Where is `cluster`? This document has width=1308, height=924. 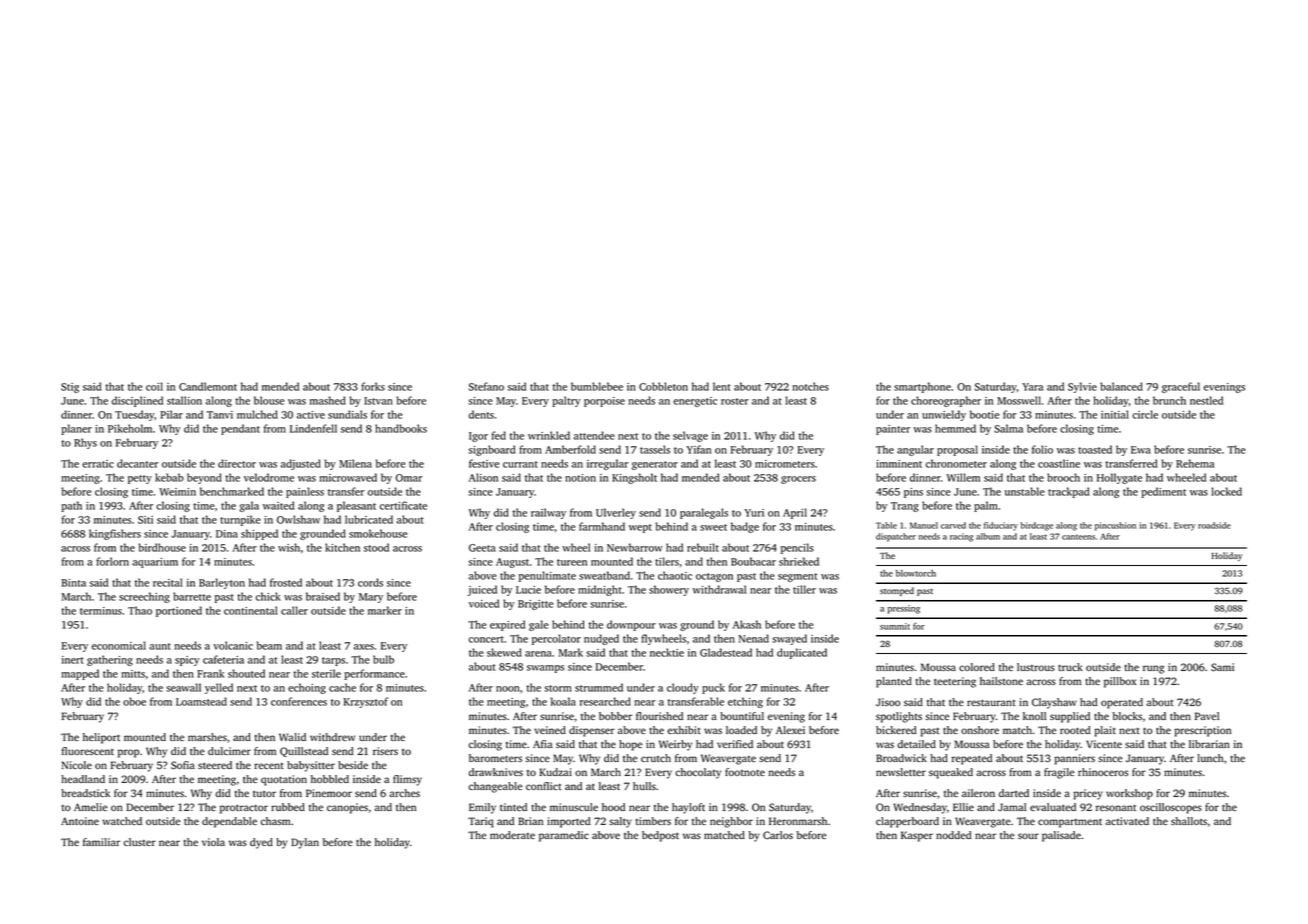
cluster is located at coordinates (140, 842).
